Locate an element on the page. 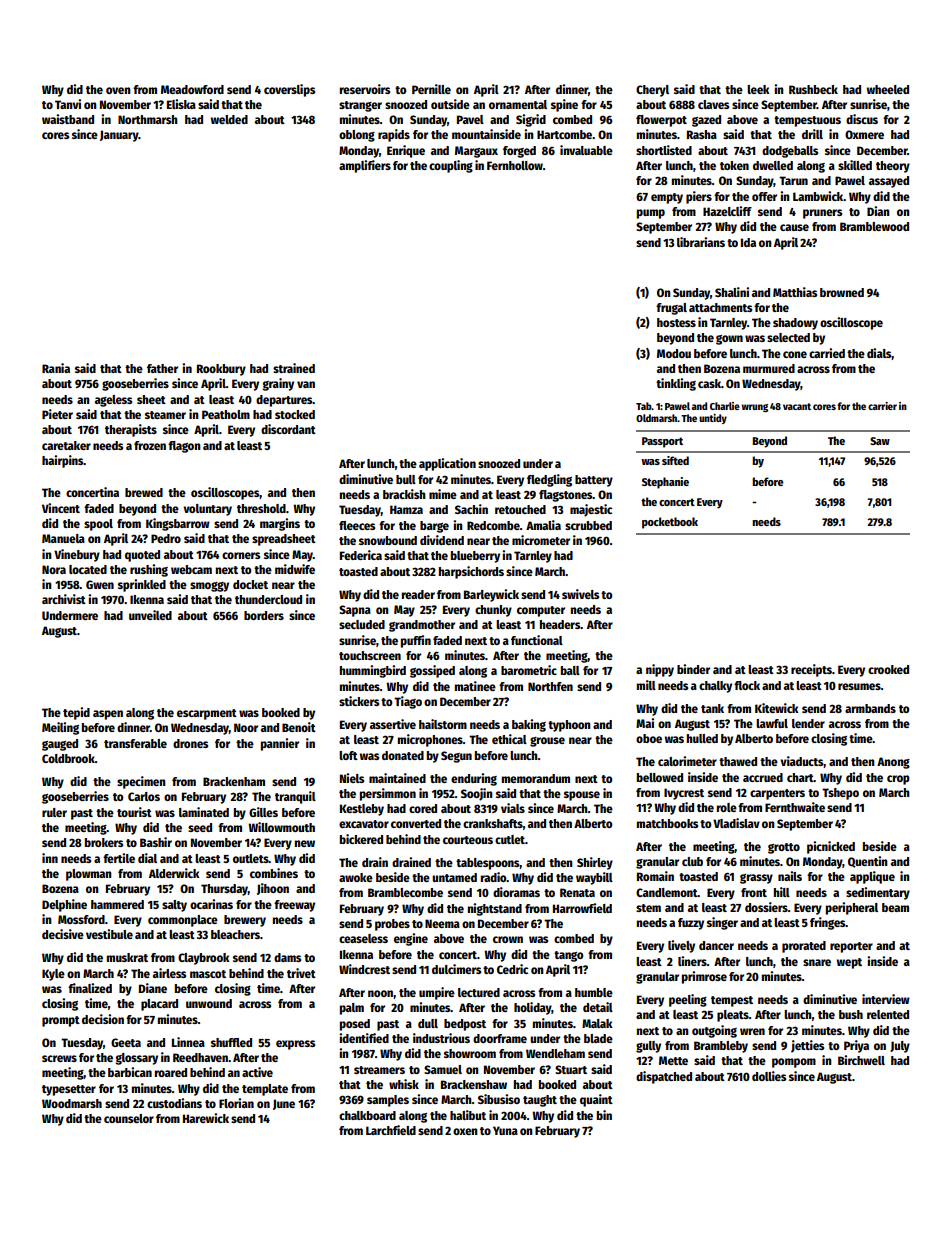 The height and width of the page is (1233, 952). screws is located at coordinates (59, 1058).
